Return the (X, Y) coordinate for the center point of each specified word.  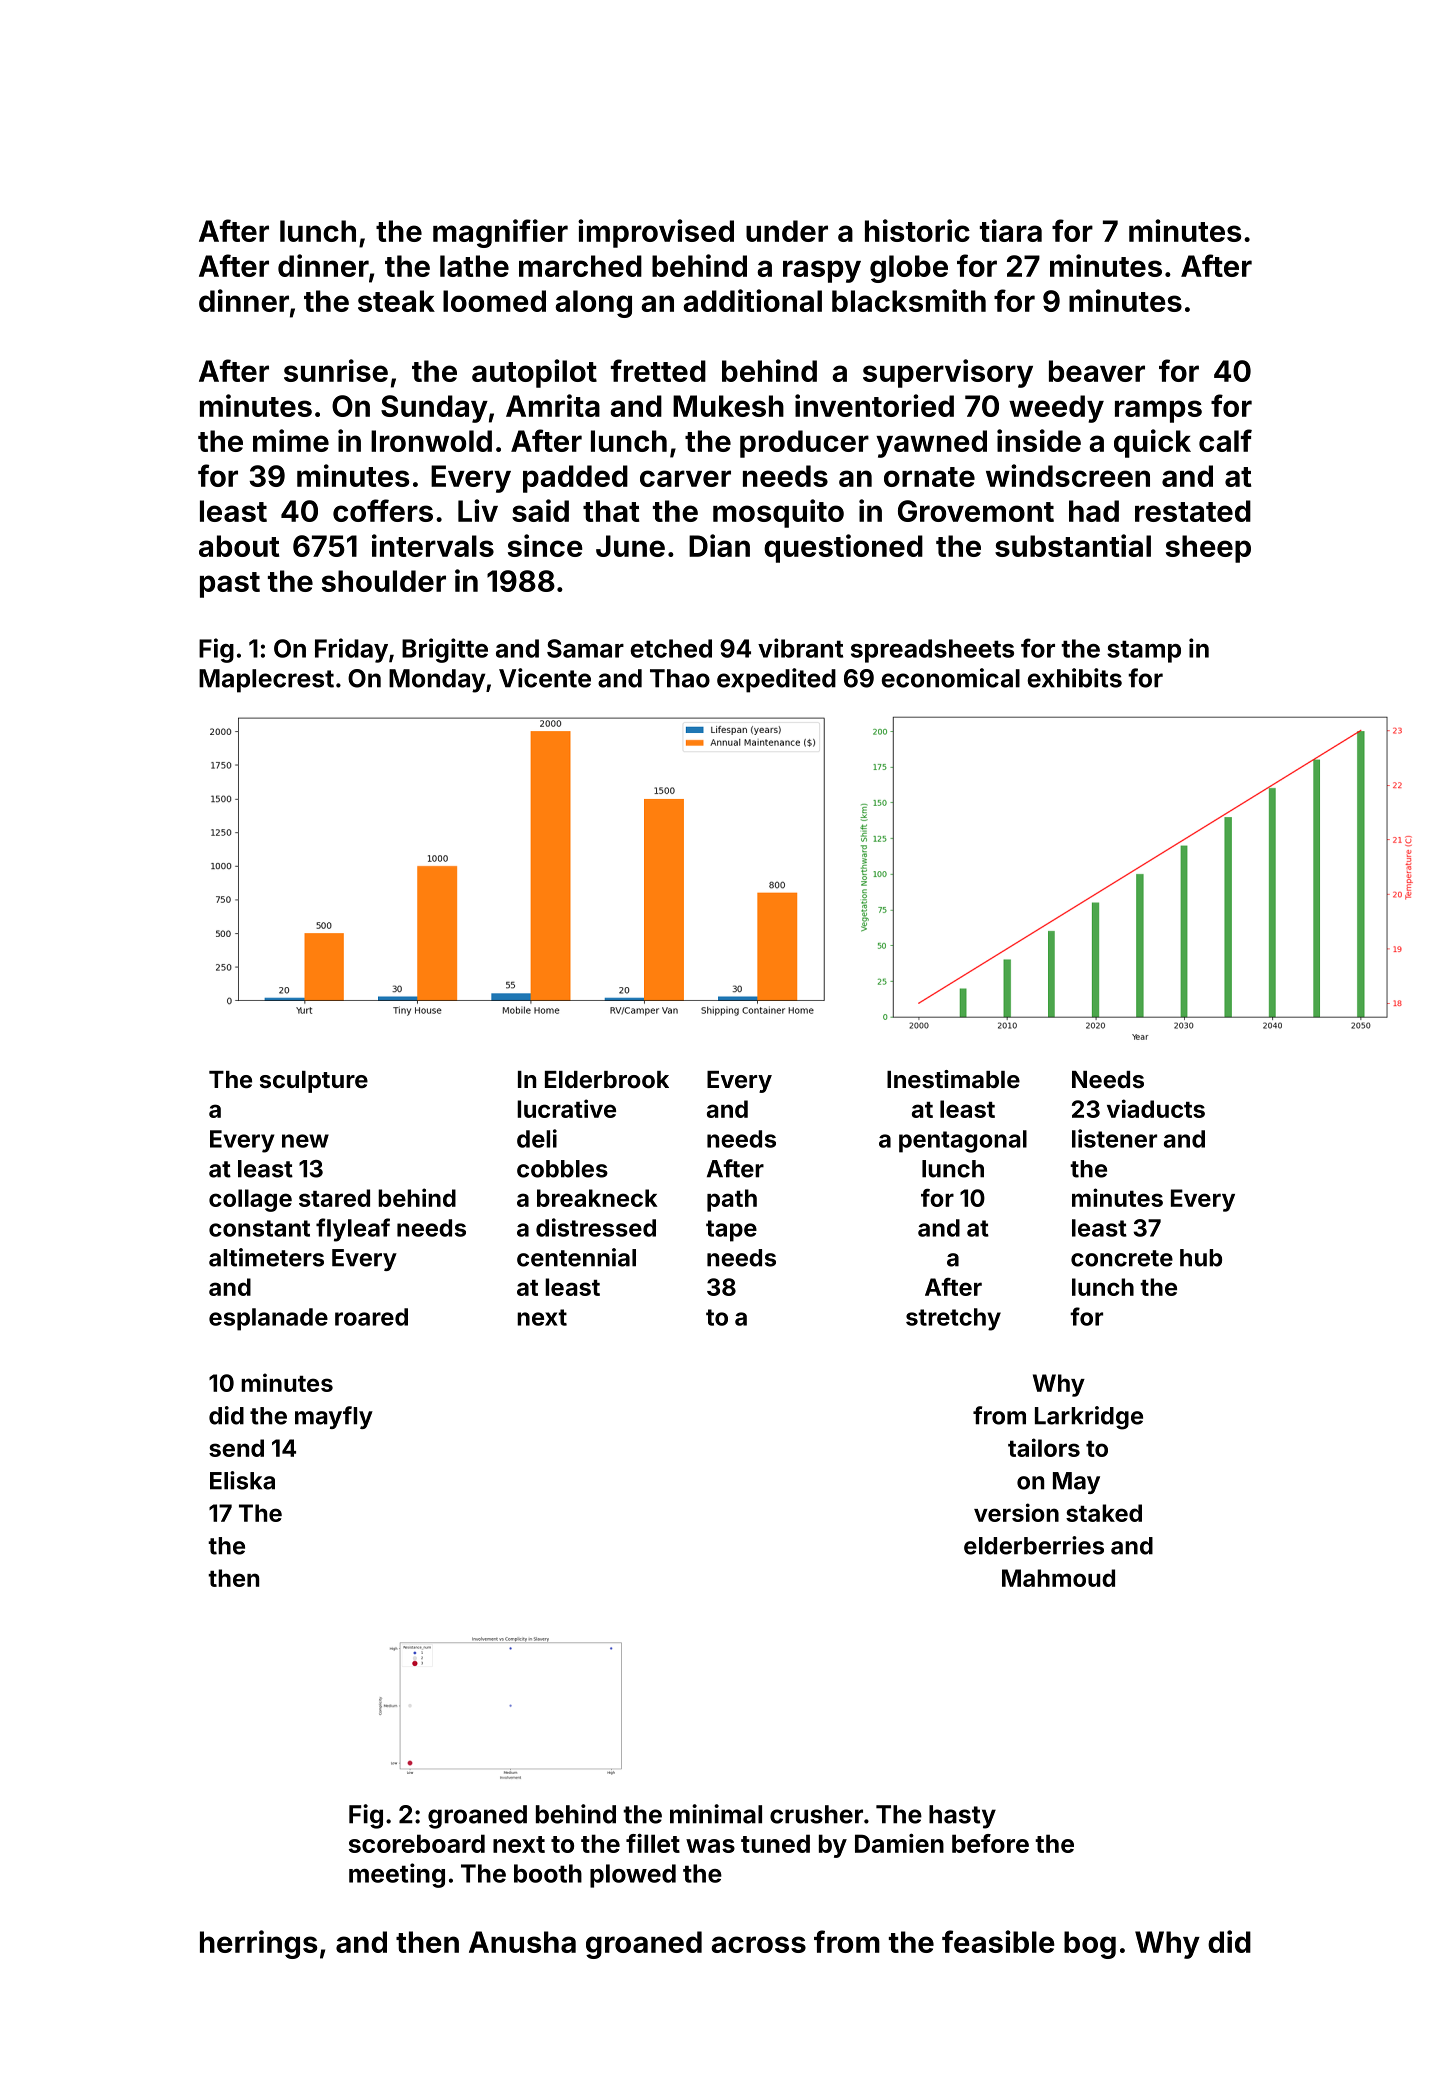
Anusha (522, 1942)
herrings (258, 1944)
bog (1090, 1945)
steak (396, 301)
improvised (656, 233)
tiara (1011, 230)
